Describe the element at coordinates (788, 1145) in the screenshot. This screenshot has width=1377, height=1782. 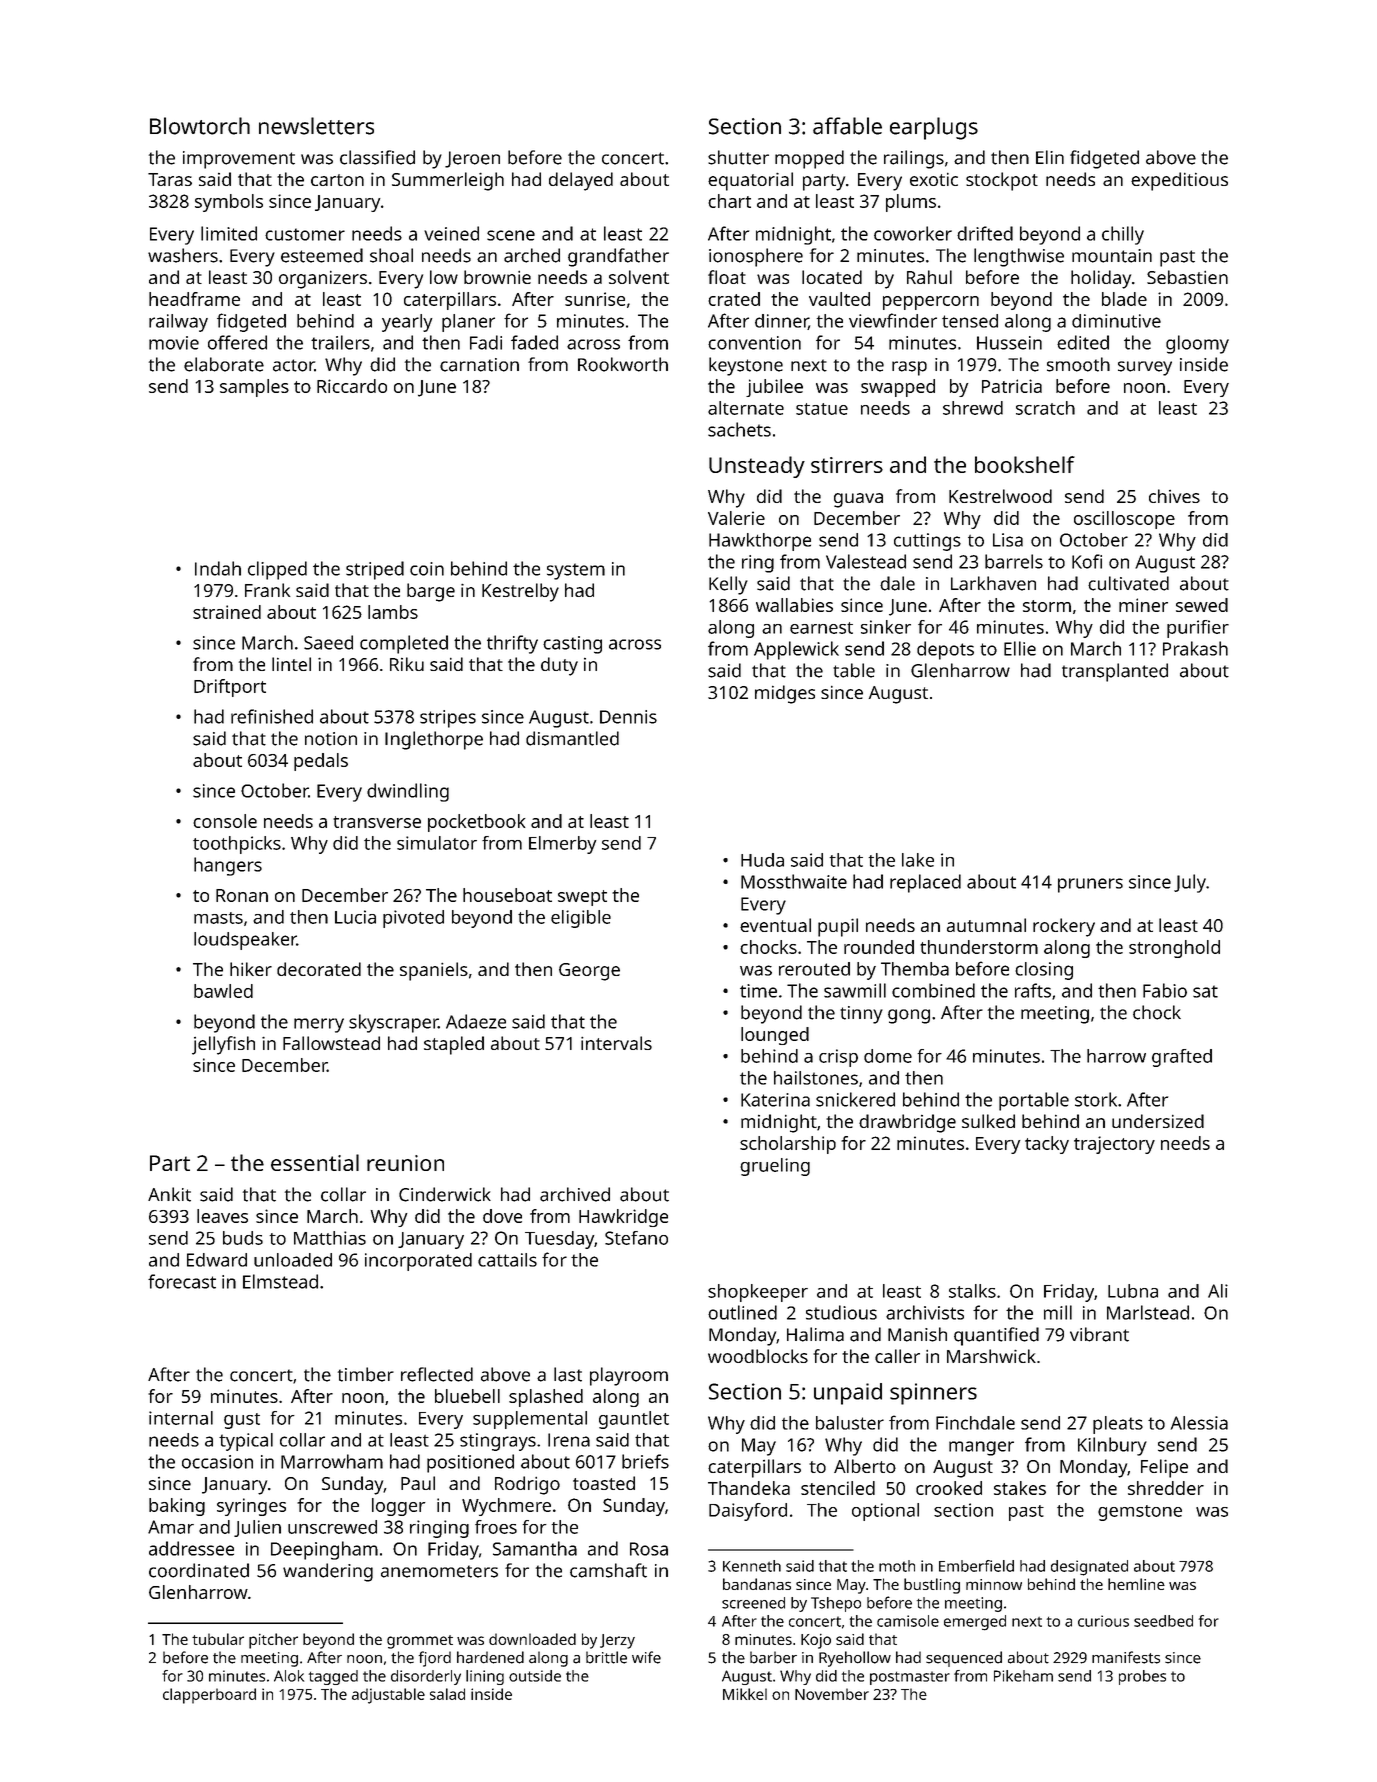
I see `scholarship` at that location.
